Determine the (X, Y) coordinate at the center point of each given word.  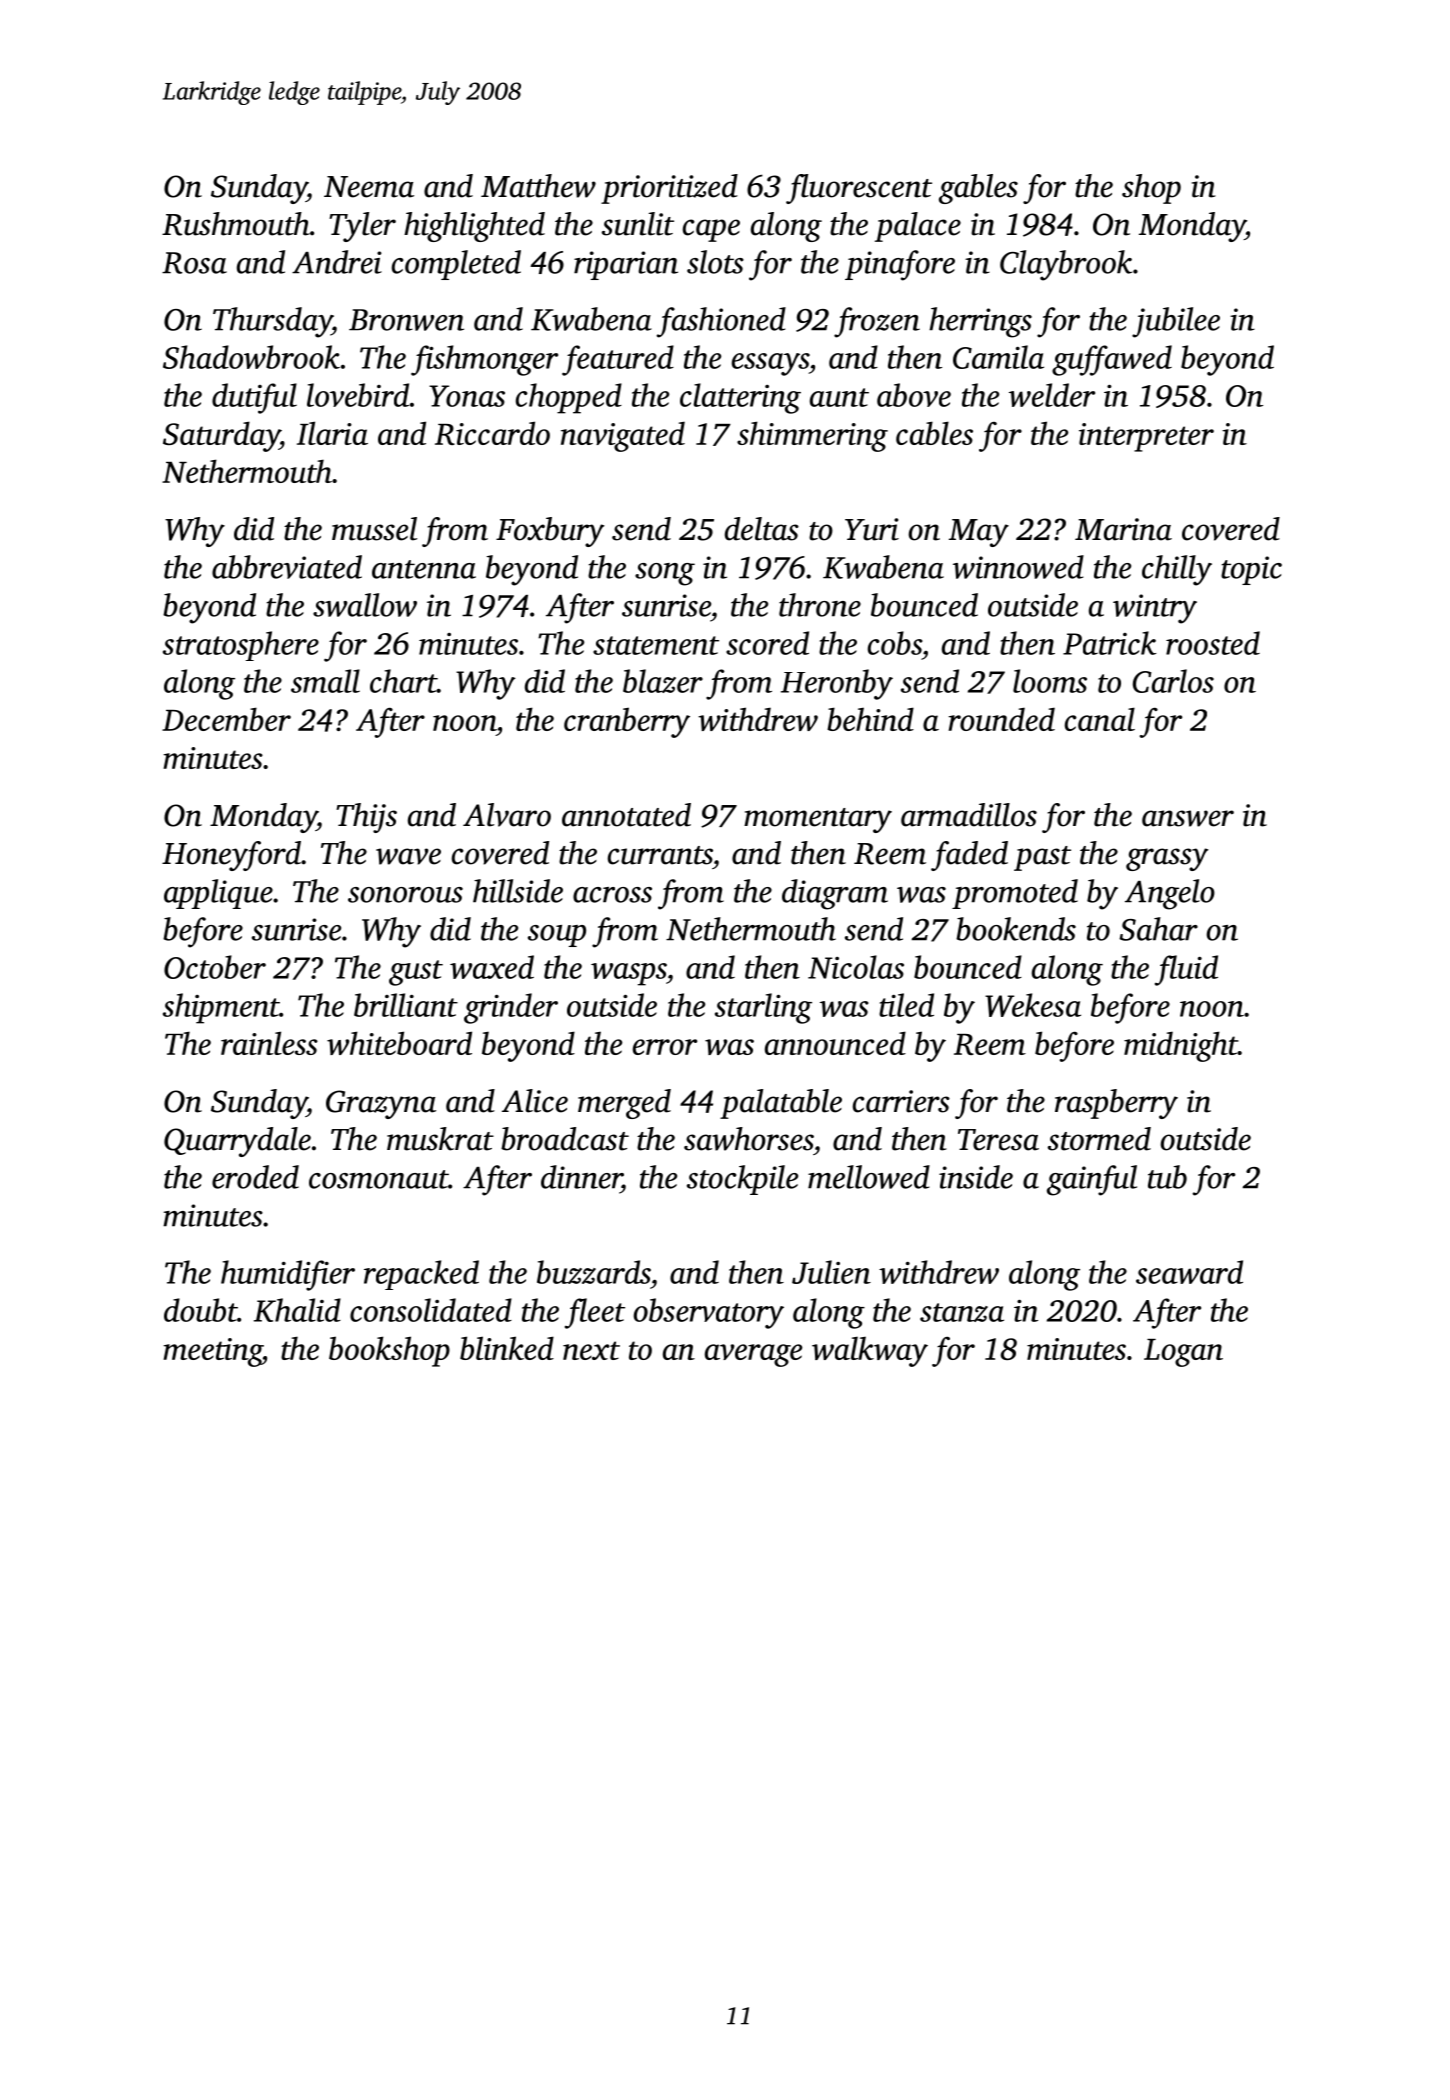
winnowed (1018, 567)
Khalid (297, 1310)
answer (1188, 818)
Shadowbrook (251, 357)
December (226, 719)
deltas (762, 529)
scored (767, 643)
